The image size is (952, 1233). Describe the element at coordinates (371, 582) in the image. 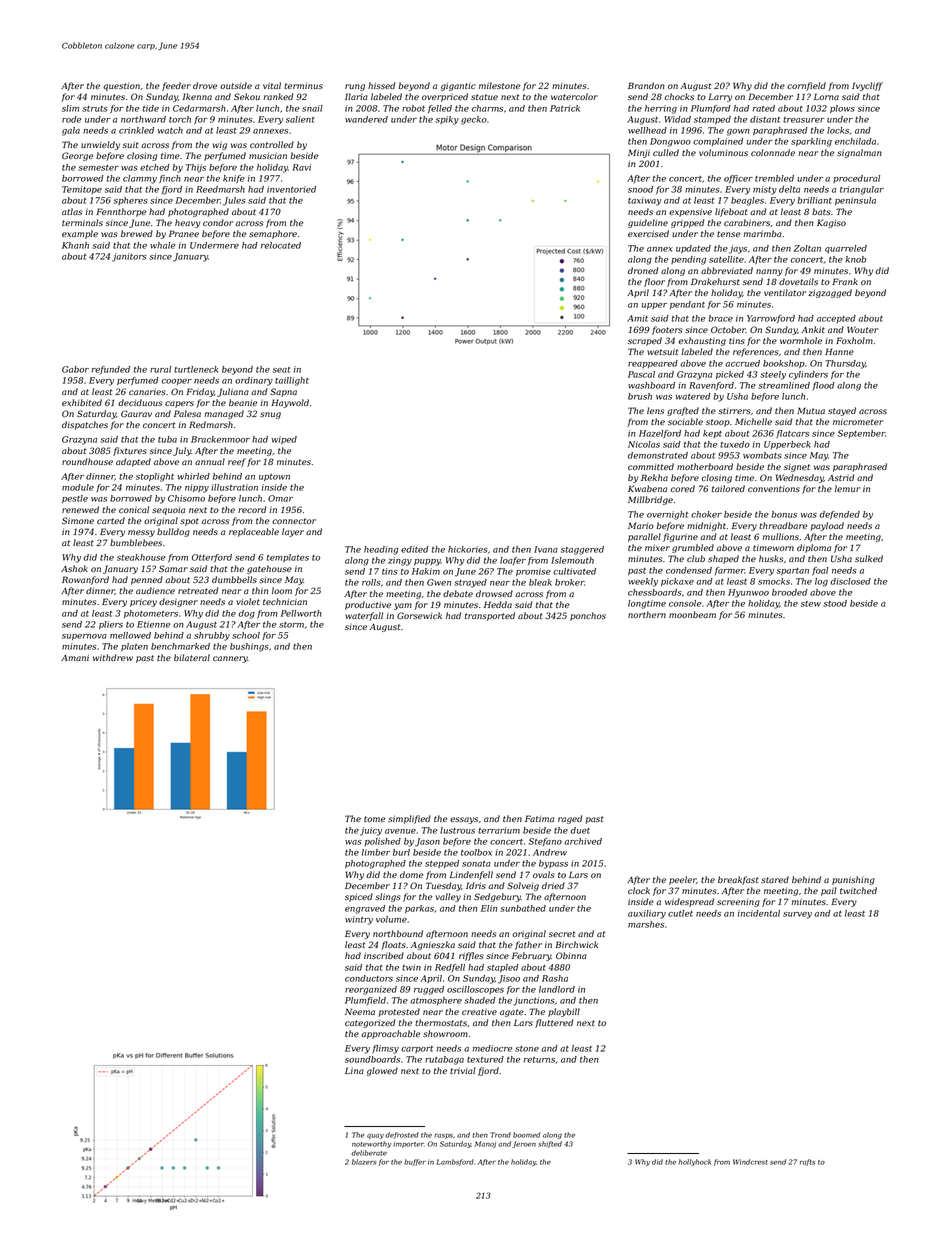

I see `rolls` at that location.
